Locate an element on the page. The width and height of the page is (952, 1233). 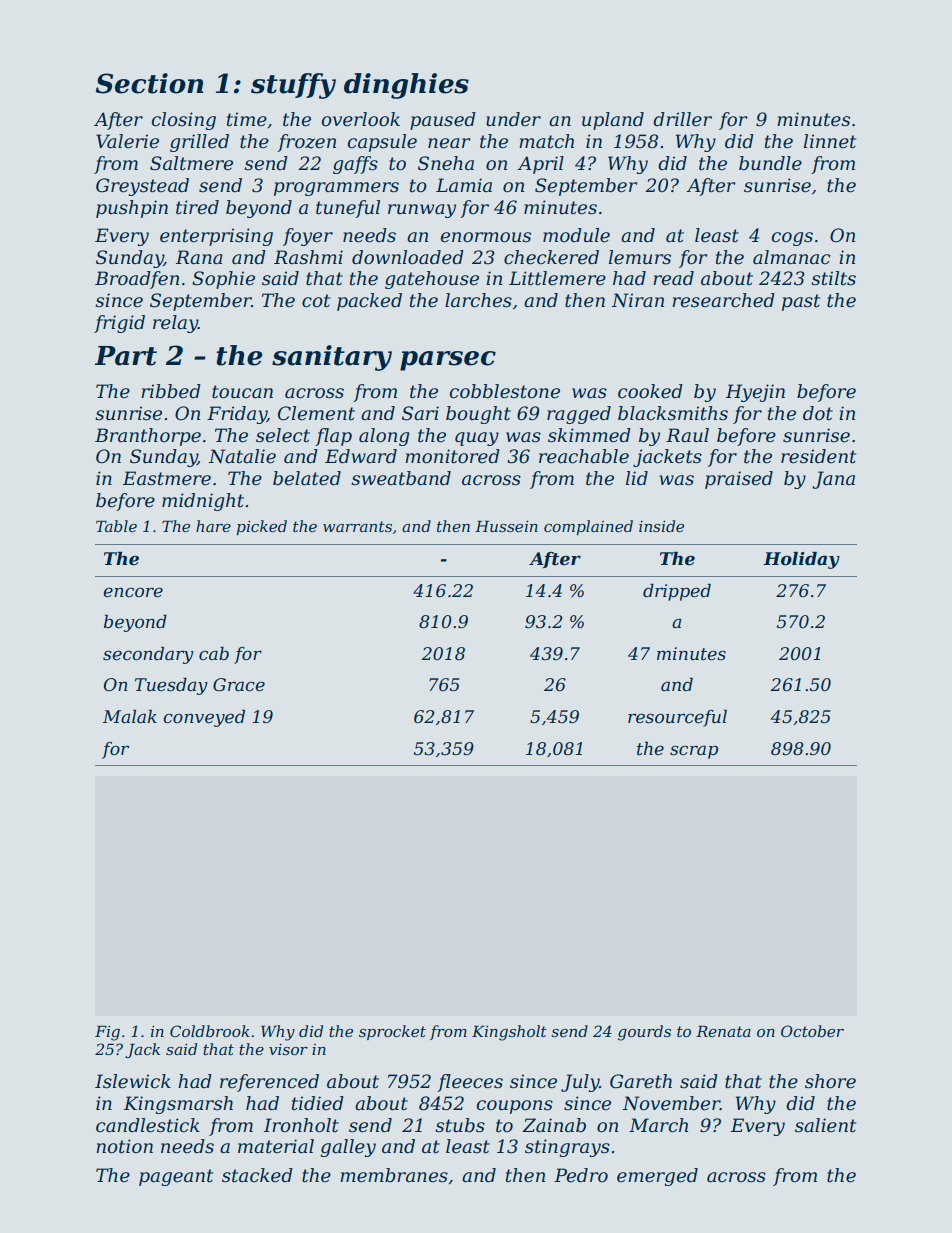
sprocket is located at coordinates (392, 1032).
